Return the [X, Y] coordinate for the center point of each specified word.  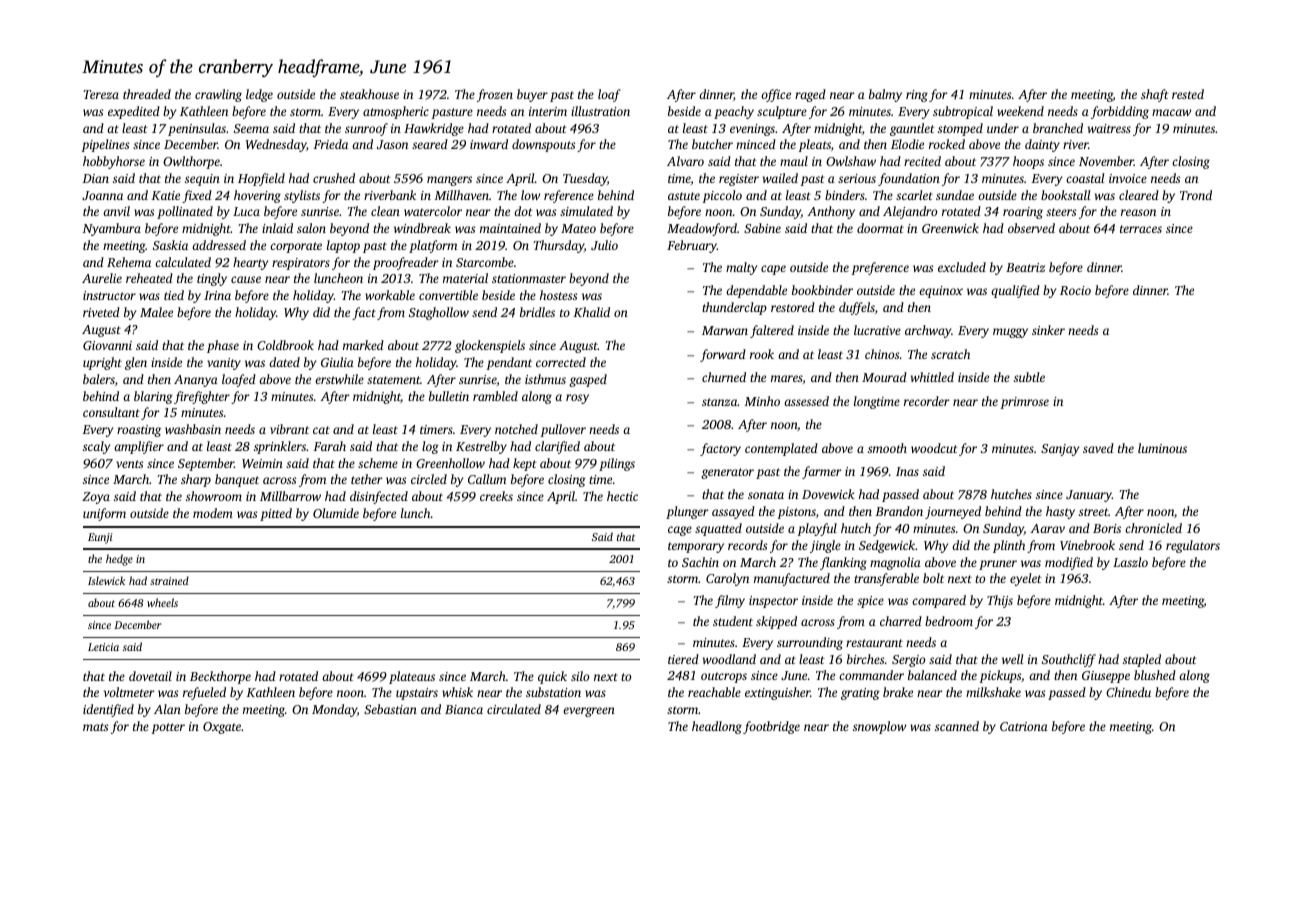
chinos [882, 354]
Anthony [831, 212]
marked [363, 345]
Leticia [103, 647]
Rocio [1075, 290]
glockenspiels [490, 346]
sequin [202, 180]
